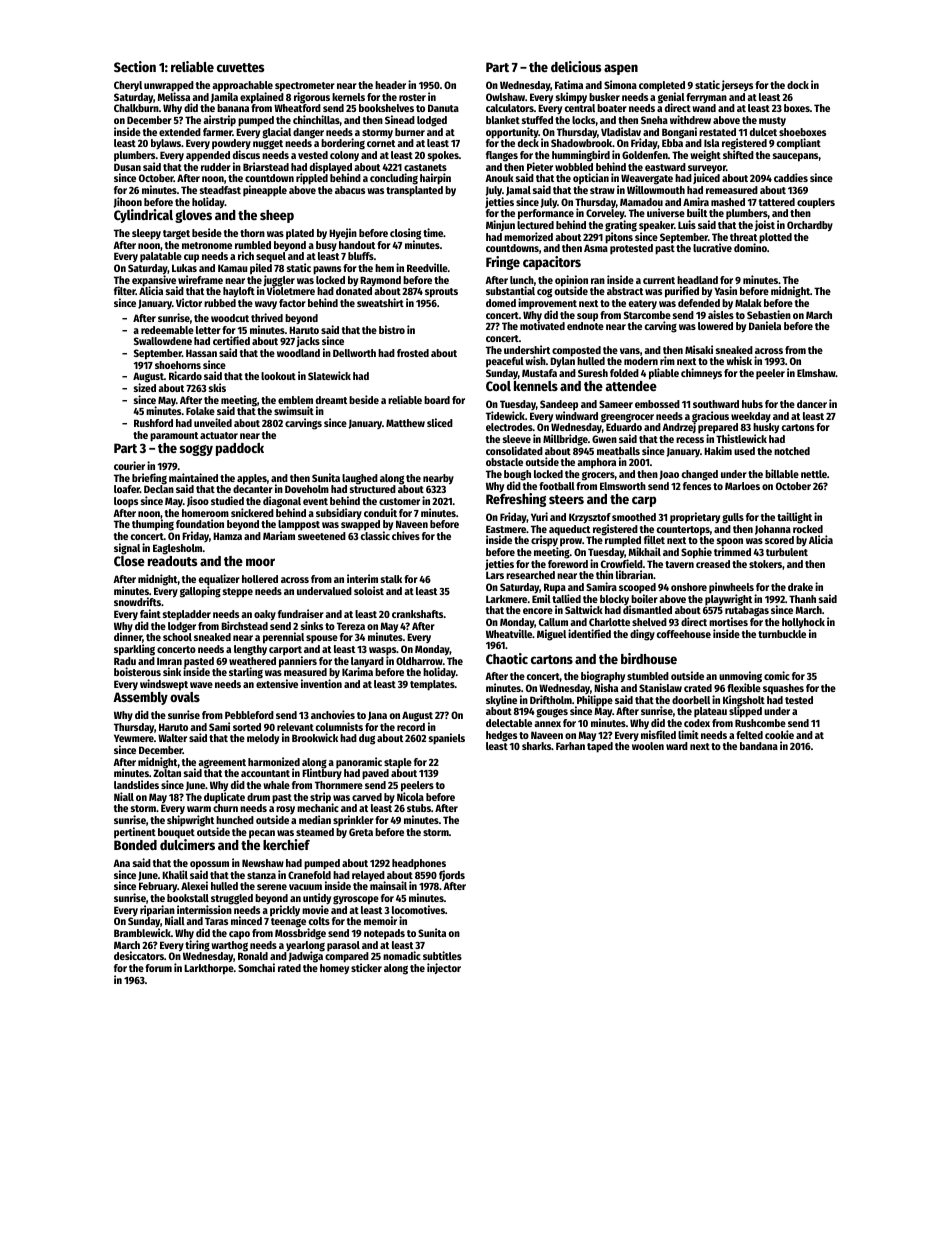 This page has width=952, height=1233. I want to click on panniers, so click(298, 662).
